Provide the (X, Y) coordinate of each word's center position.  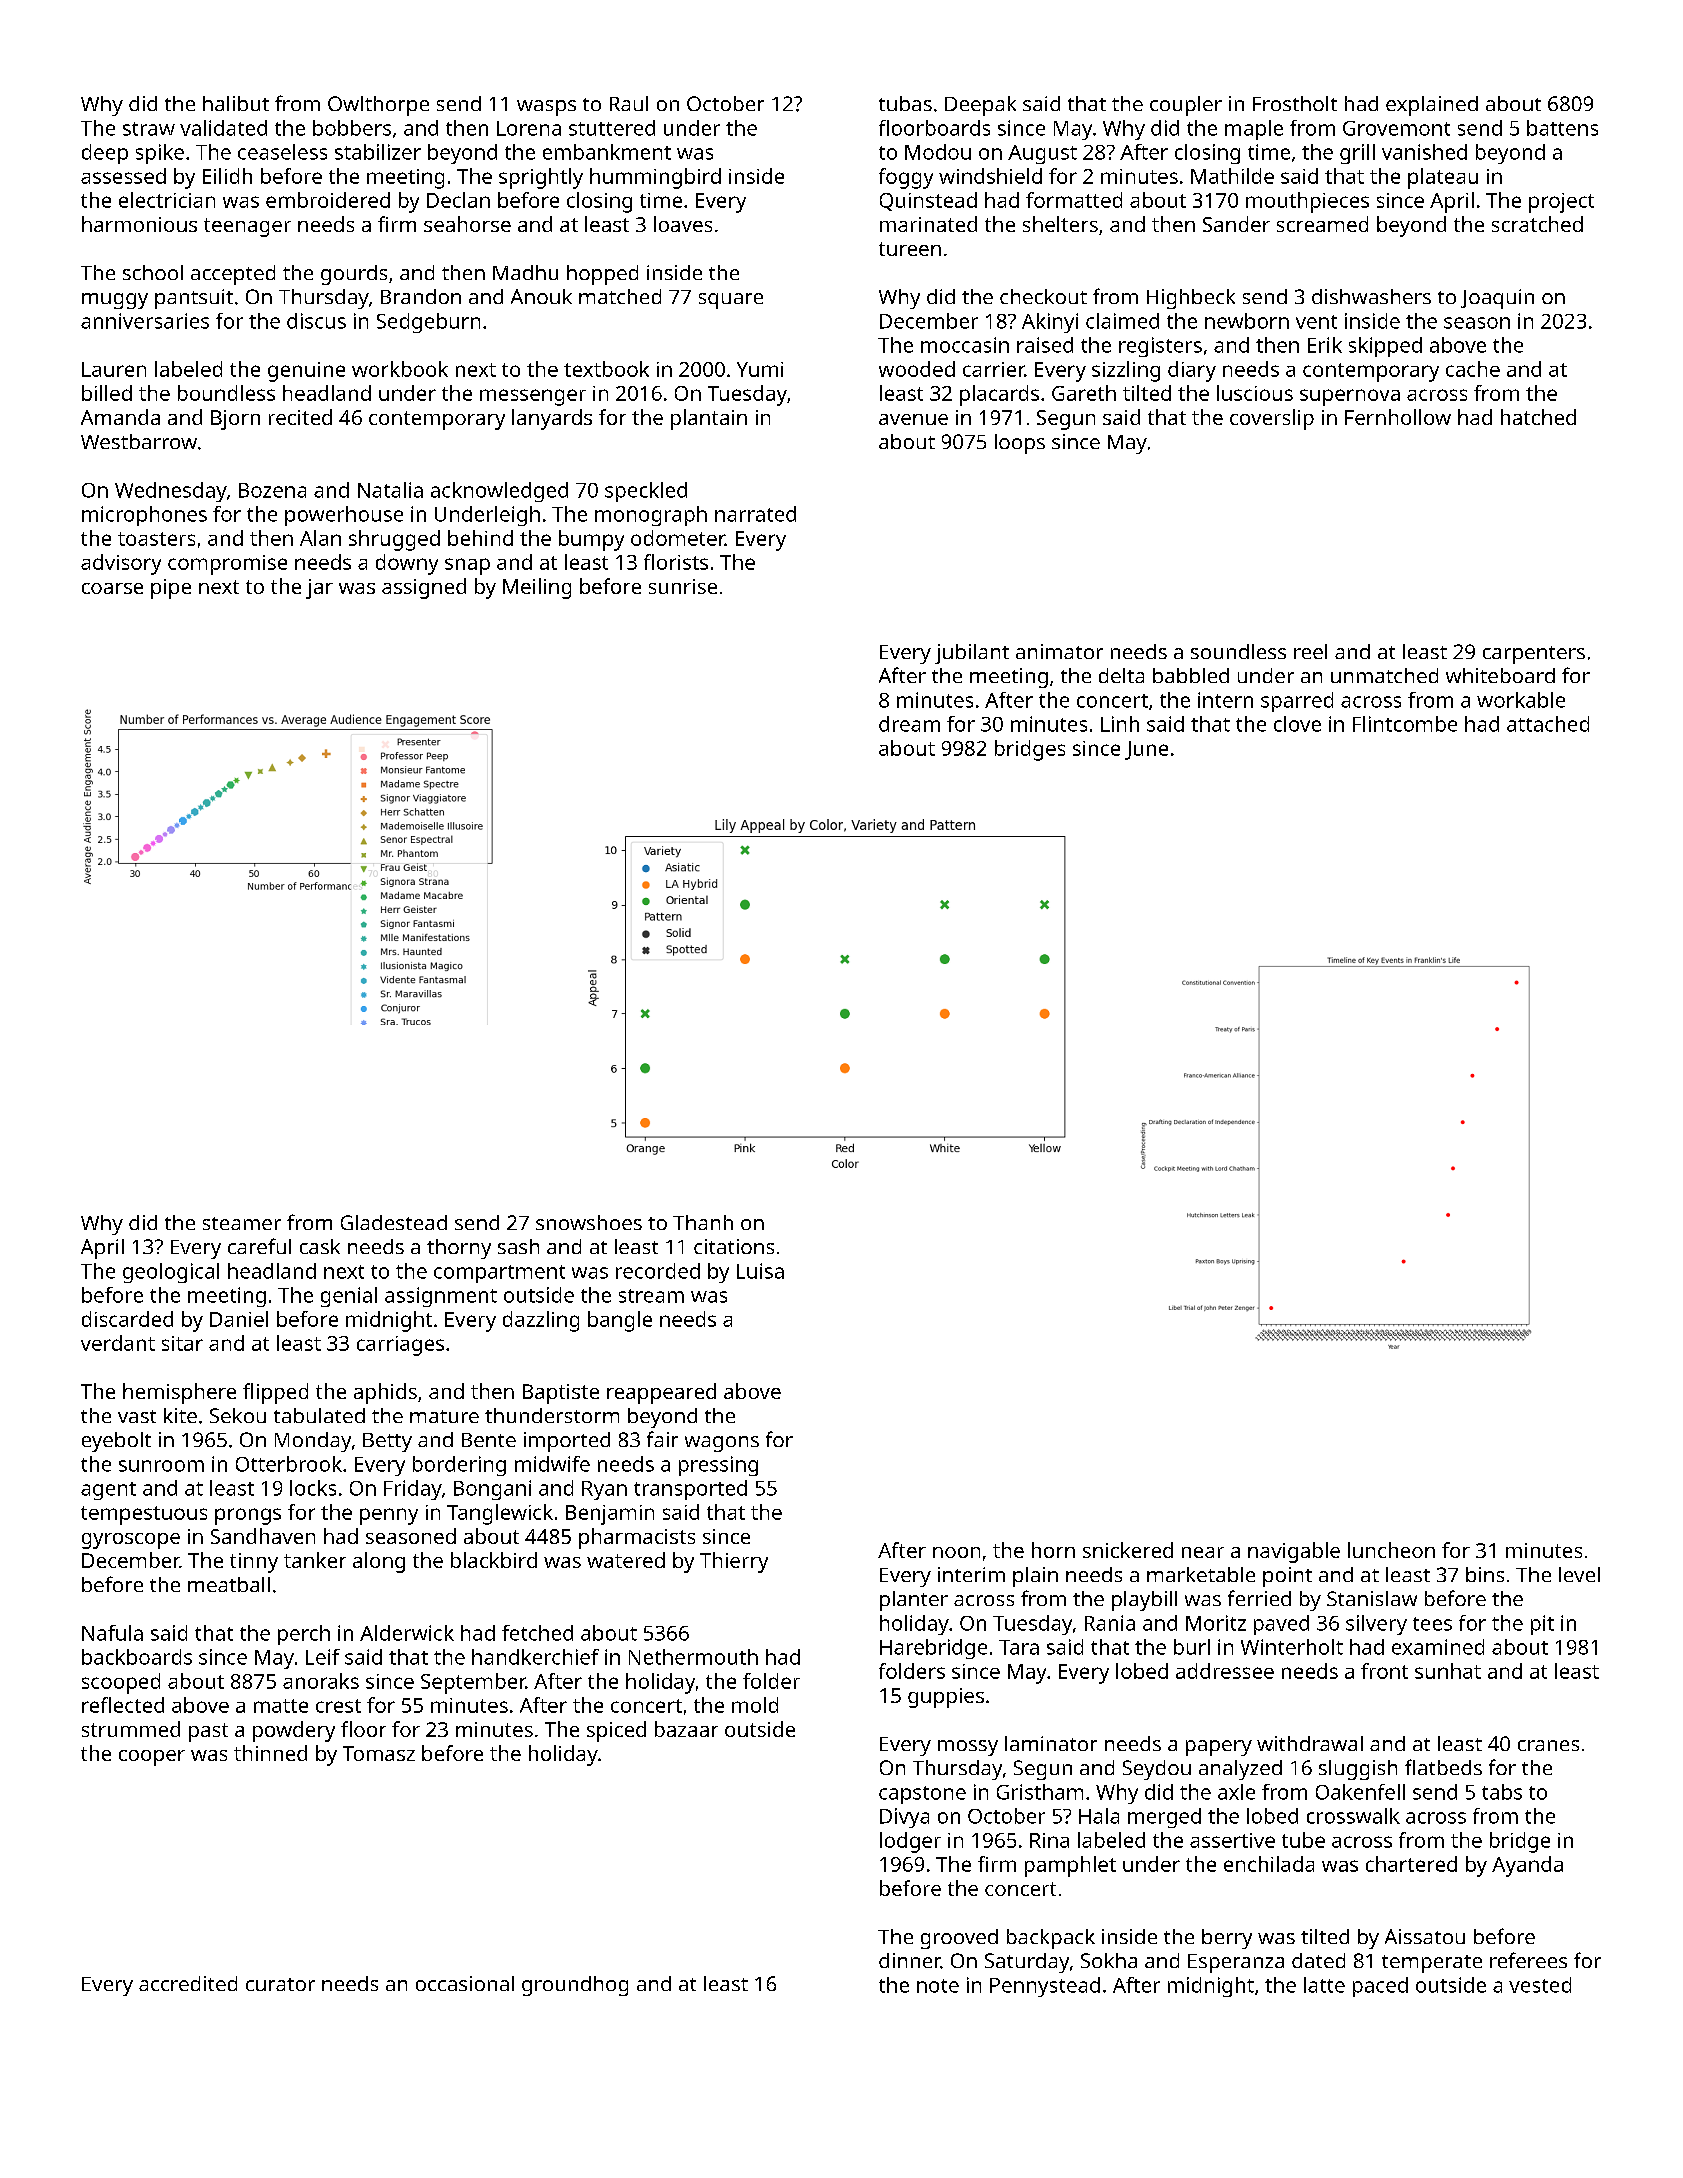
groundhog (575, 1986)
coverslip (1272, 419)
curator (280, 1984)
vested (1540, 1985)
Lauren (114, 369)
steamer (242, 1223)
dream (909, 724)
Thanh (703, 1222)
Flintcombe (1405, 724)
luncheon (1391, 1550)
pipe (171, 589)
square (731, 301)
